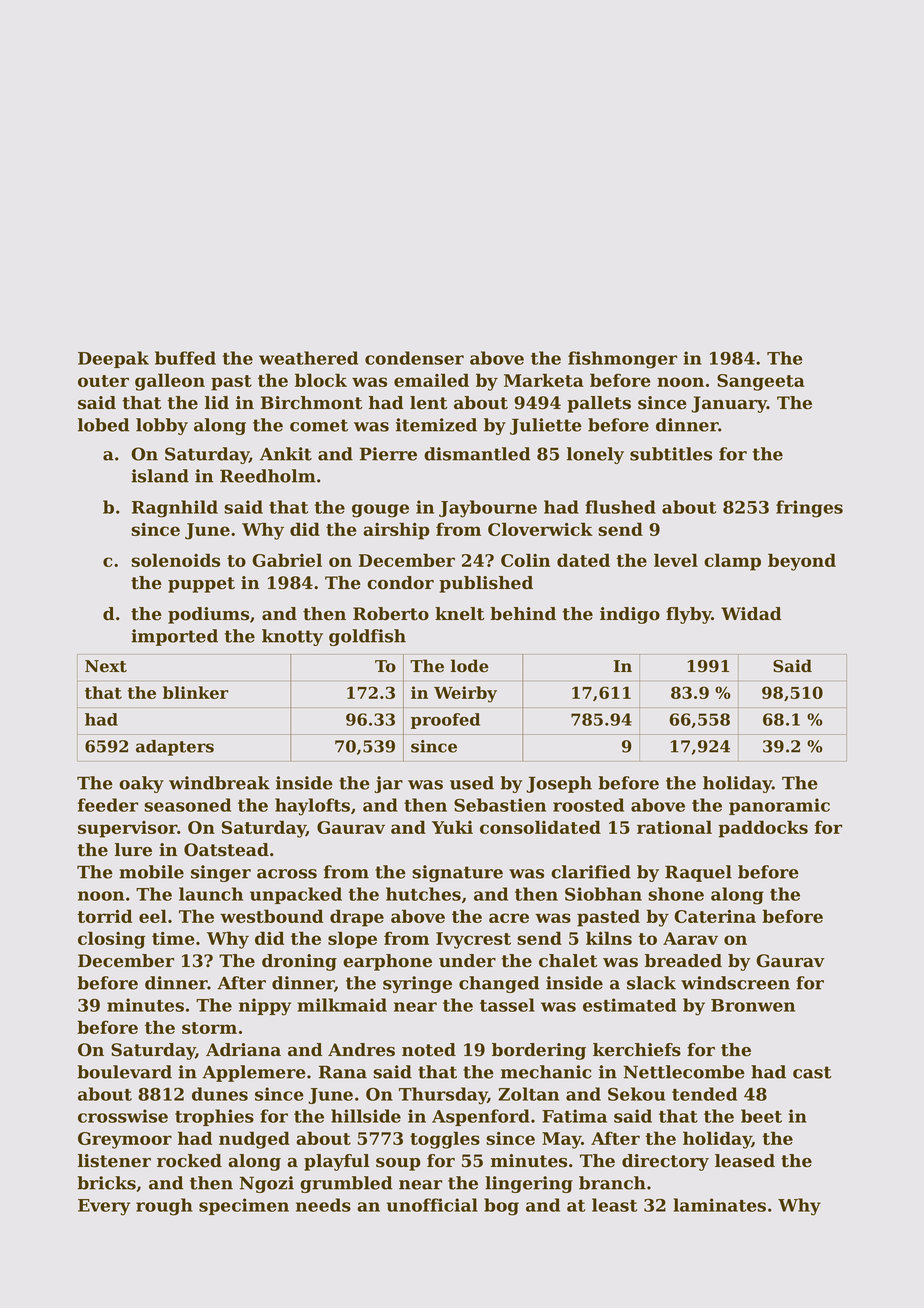 This screenshot has height=1308, width=924. Describe the element at coordinates (173, 938) in the screenshot. I see `time` at that location.
